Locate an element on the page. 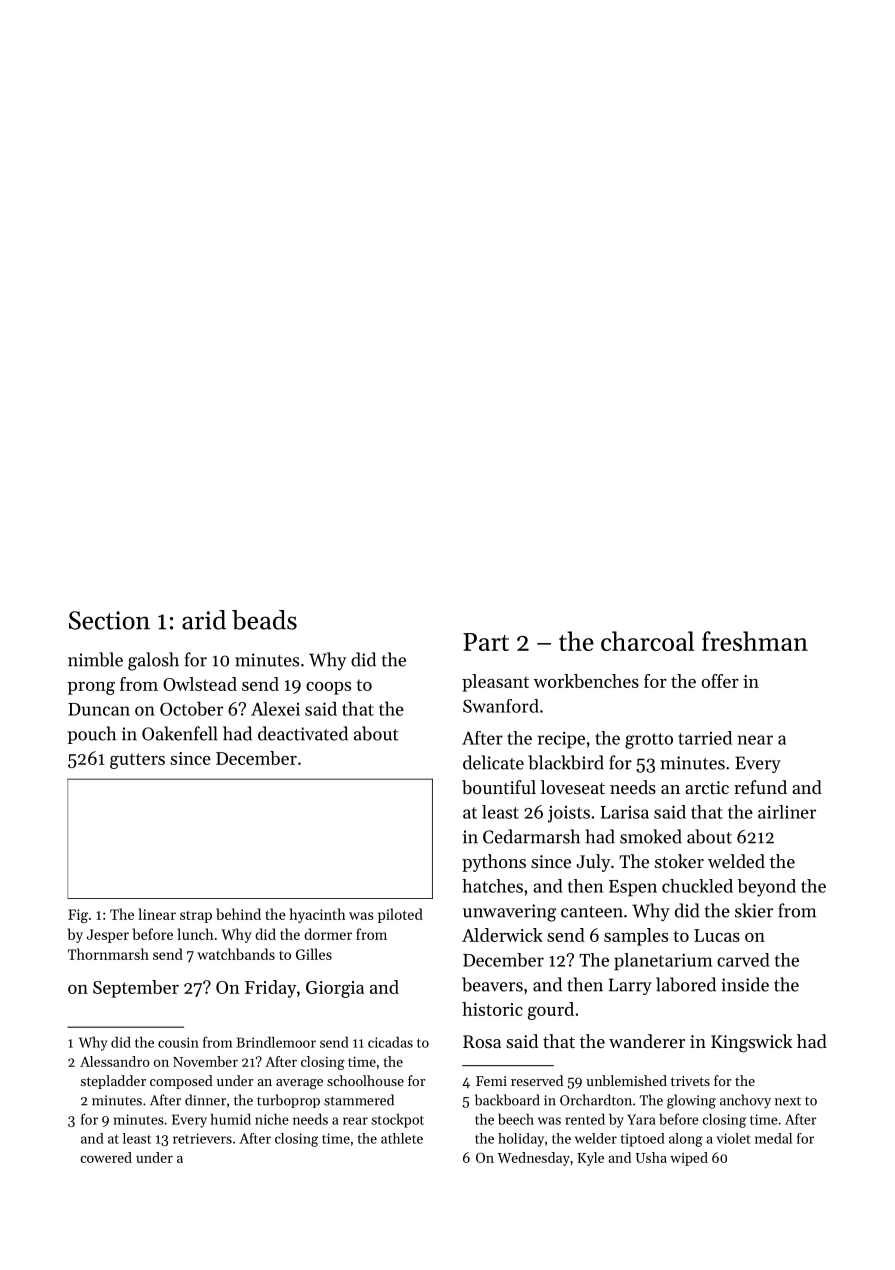 The width and height of the image is (895, 1270). next is located at coordinates (788, 1101).
